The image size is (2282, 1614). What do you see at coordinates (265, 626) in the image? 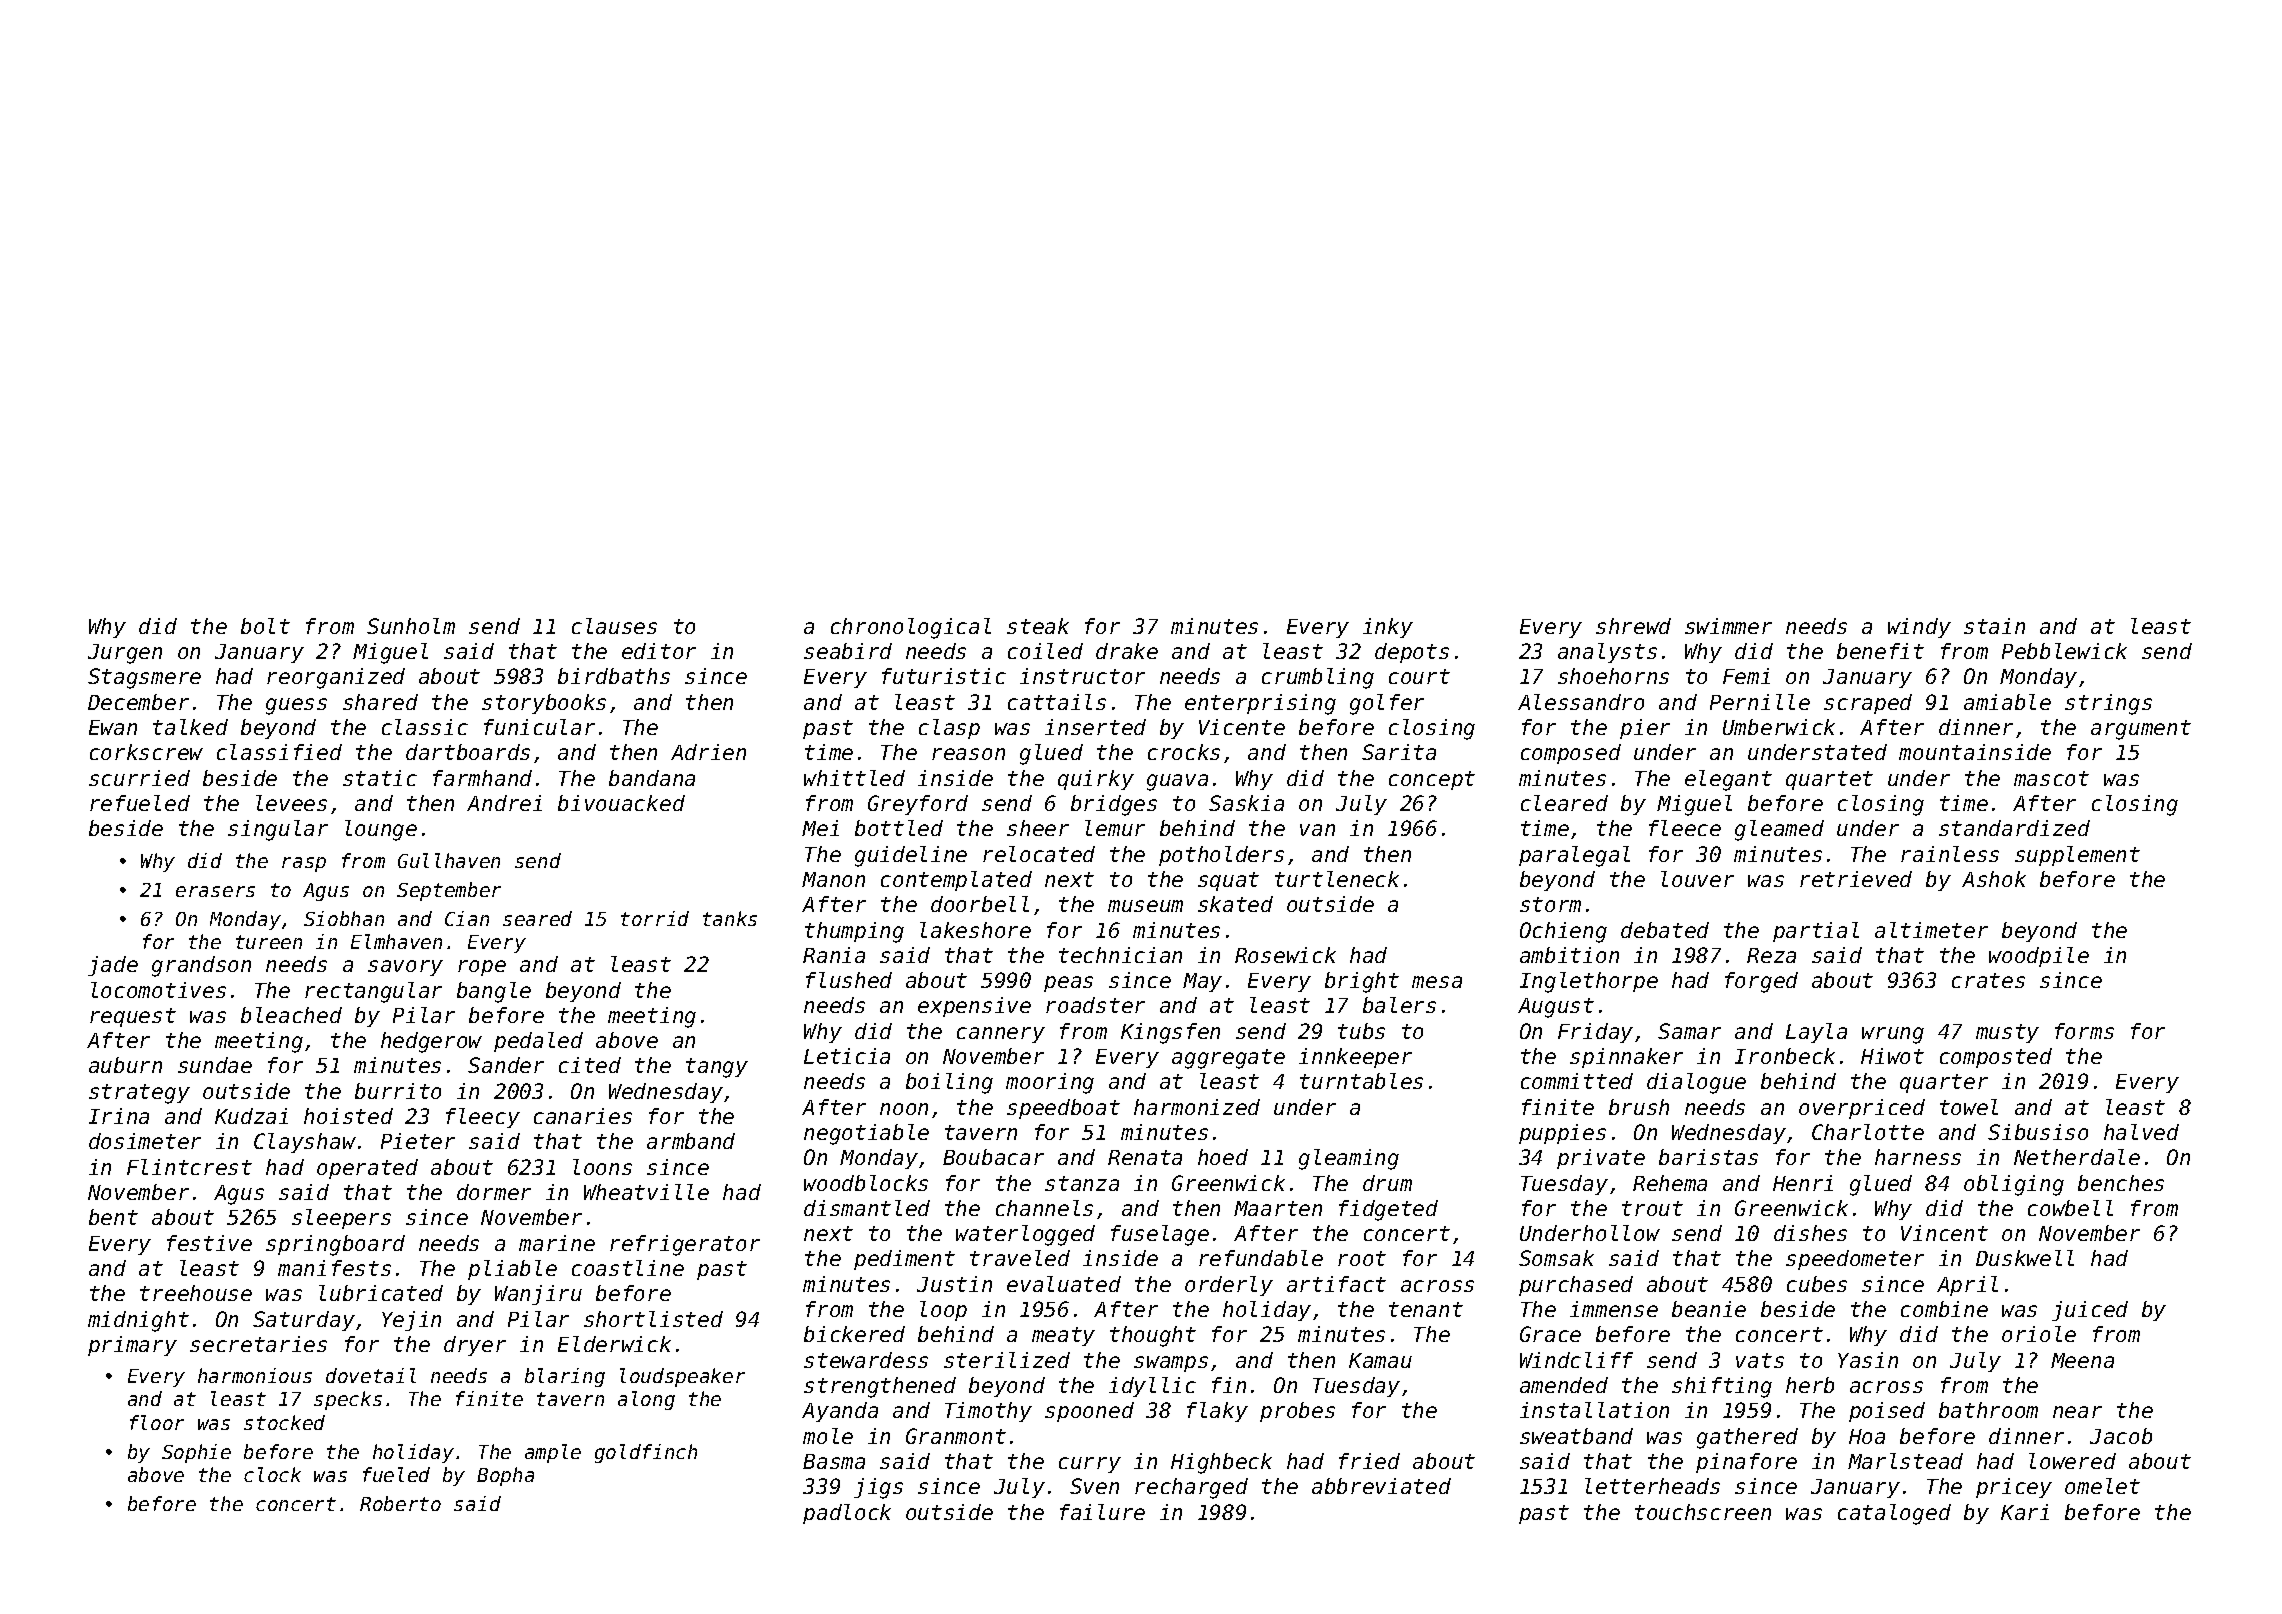
I see `bolt` at bounding box center [265, 626].
